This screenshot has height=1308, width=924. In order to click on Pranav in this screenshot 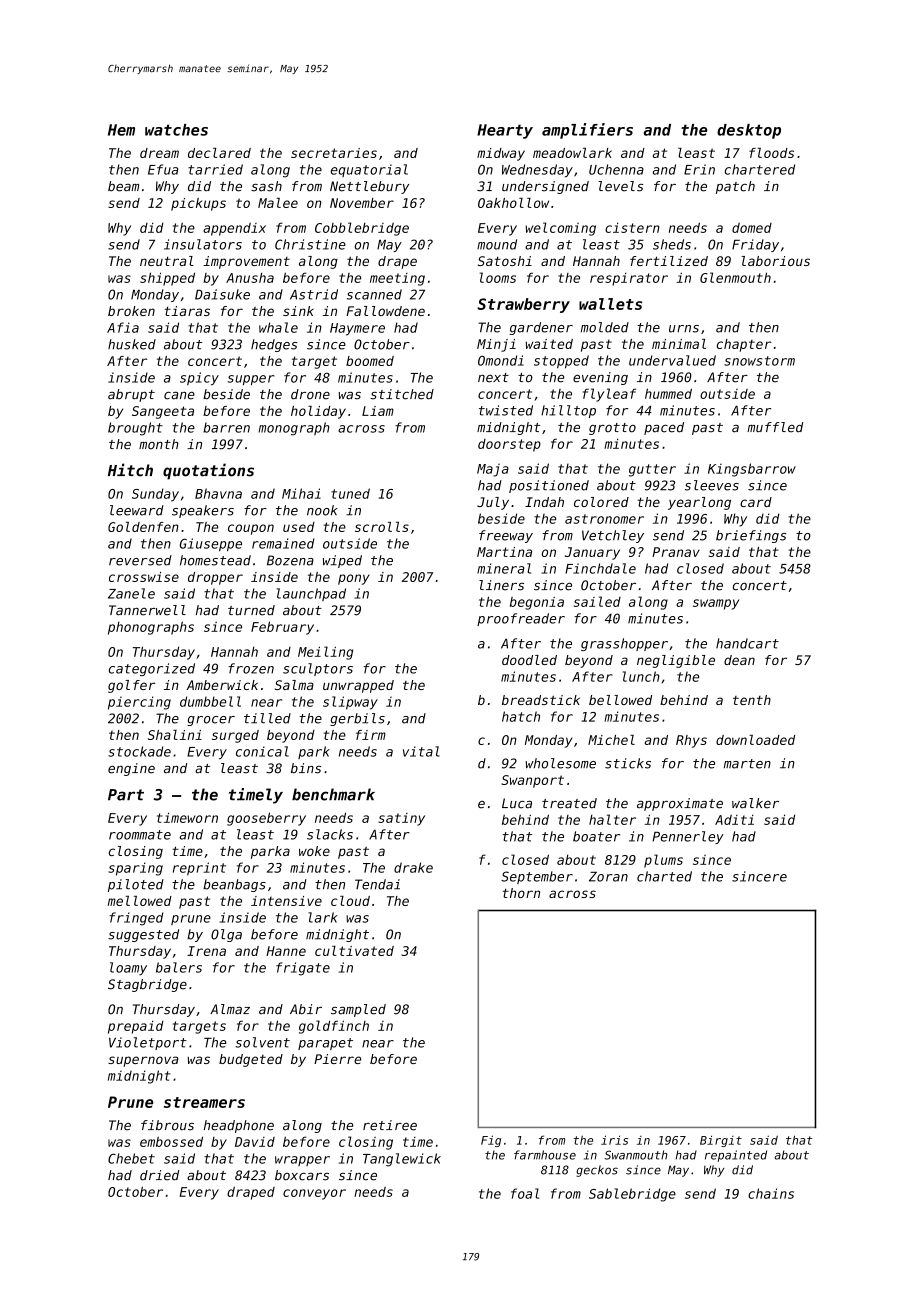, I will do `click(676, 552)`.
